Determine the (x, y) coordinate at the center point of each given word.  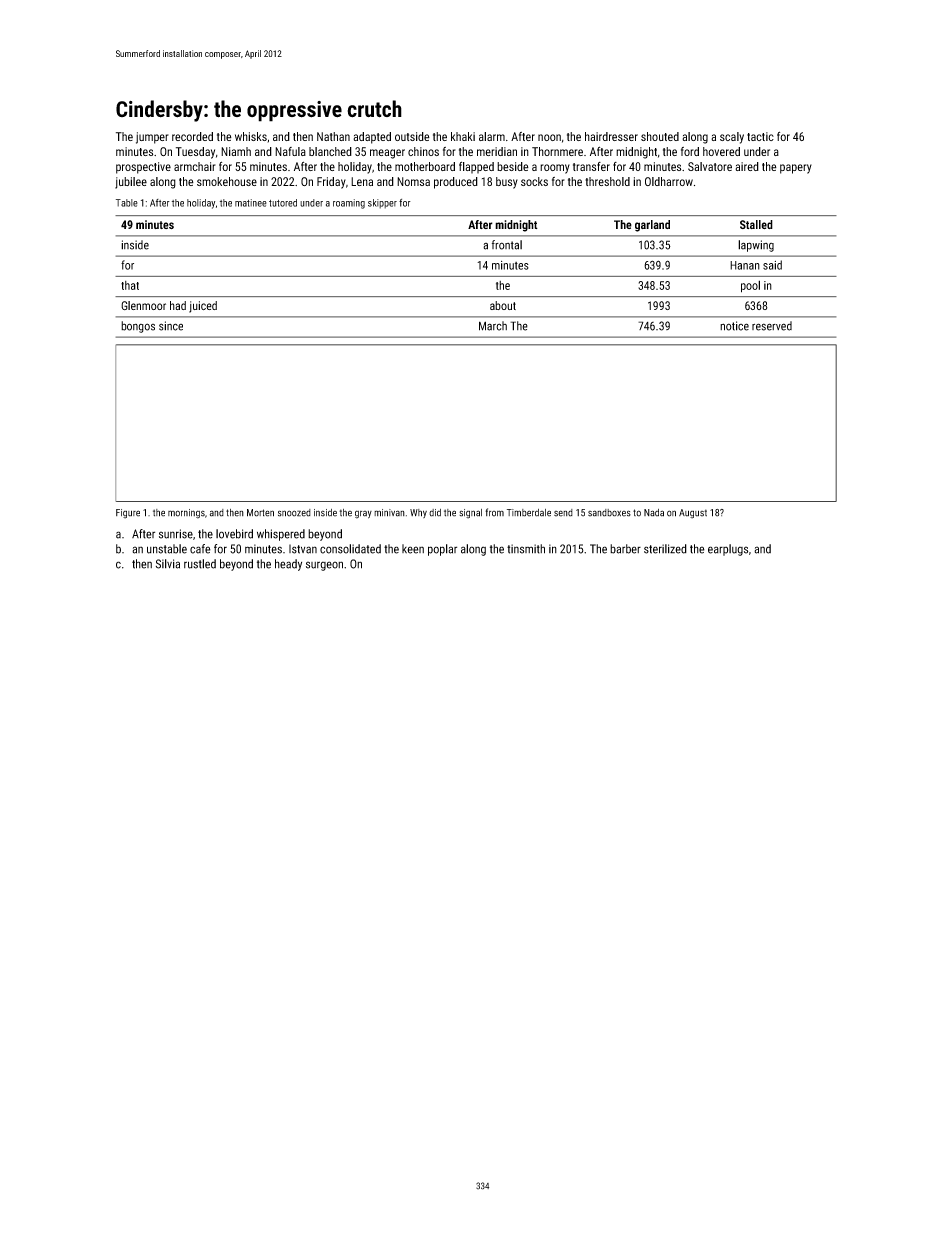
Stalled (756, 224)
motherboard (425, 166)
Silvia (168, 564)
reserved (772, 326)
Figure (128, 514)
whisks (251, 136)
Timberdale (529, 513)
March (493, 326)
